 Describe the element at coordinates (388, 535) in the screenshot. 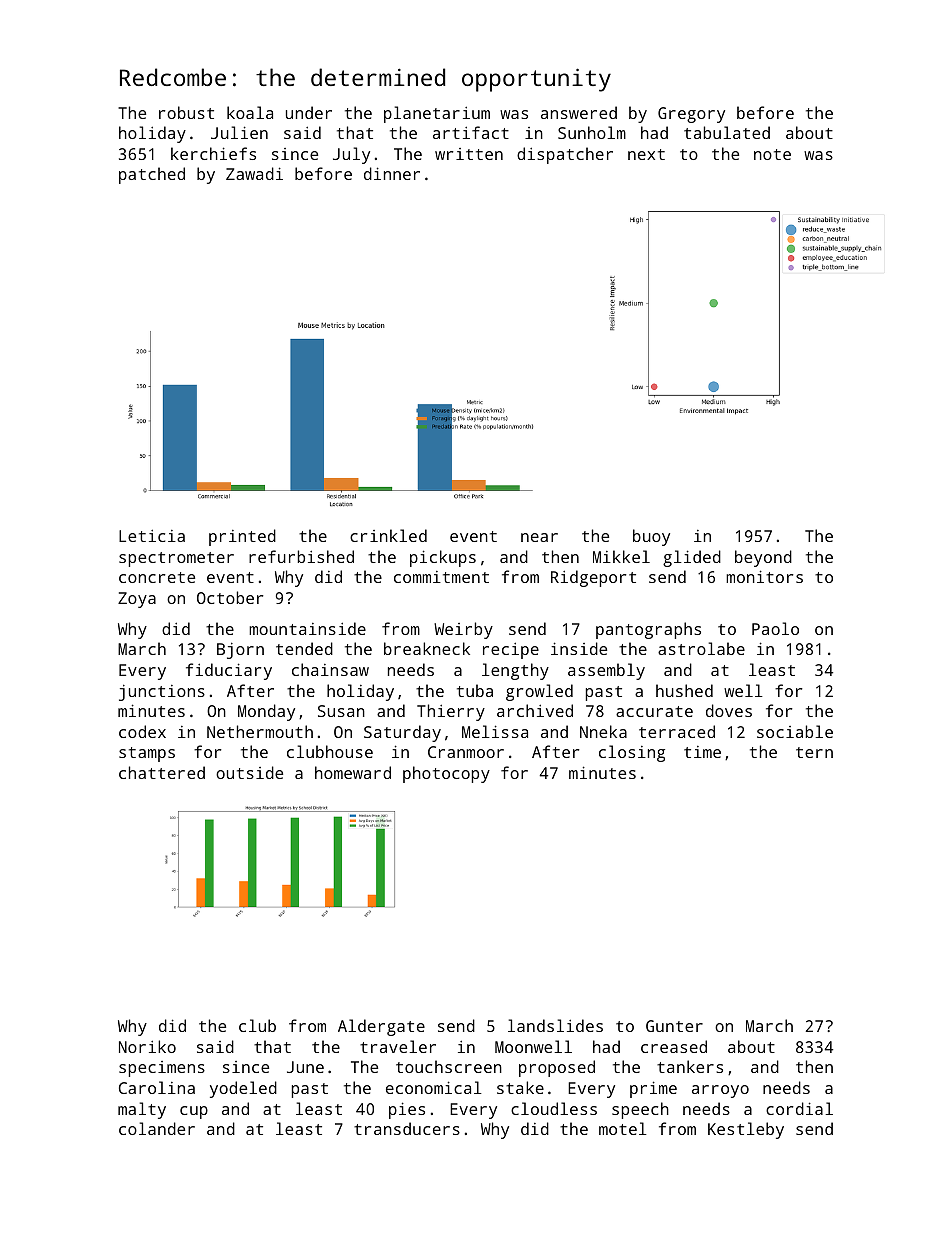

I see `crinkled` at that location.
